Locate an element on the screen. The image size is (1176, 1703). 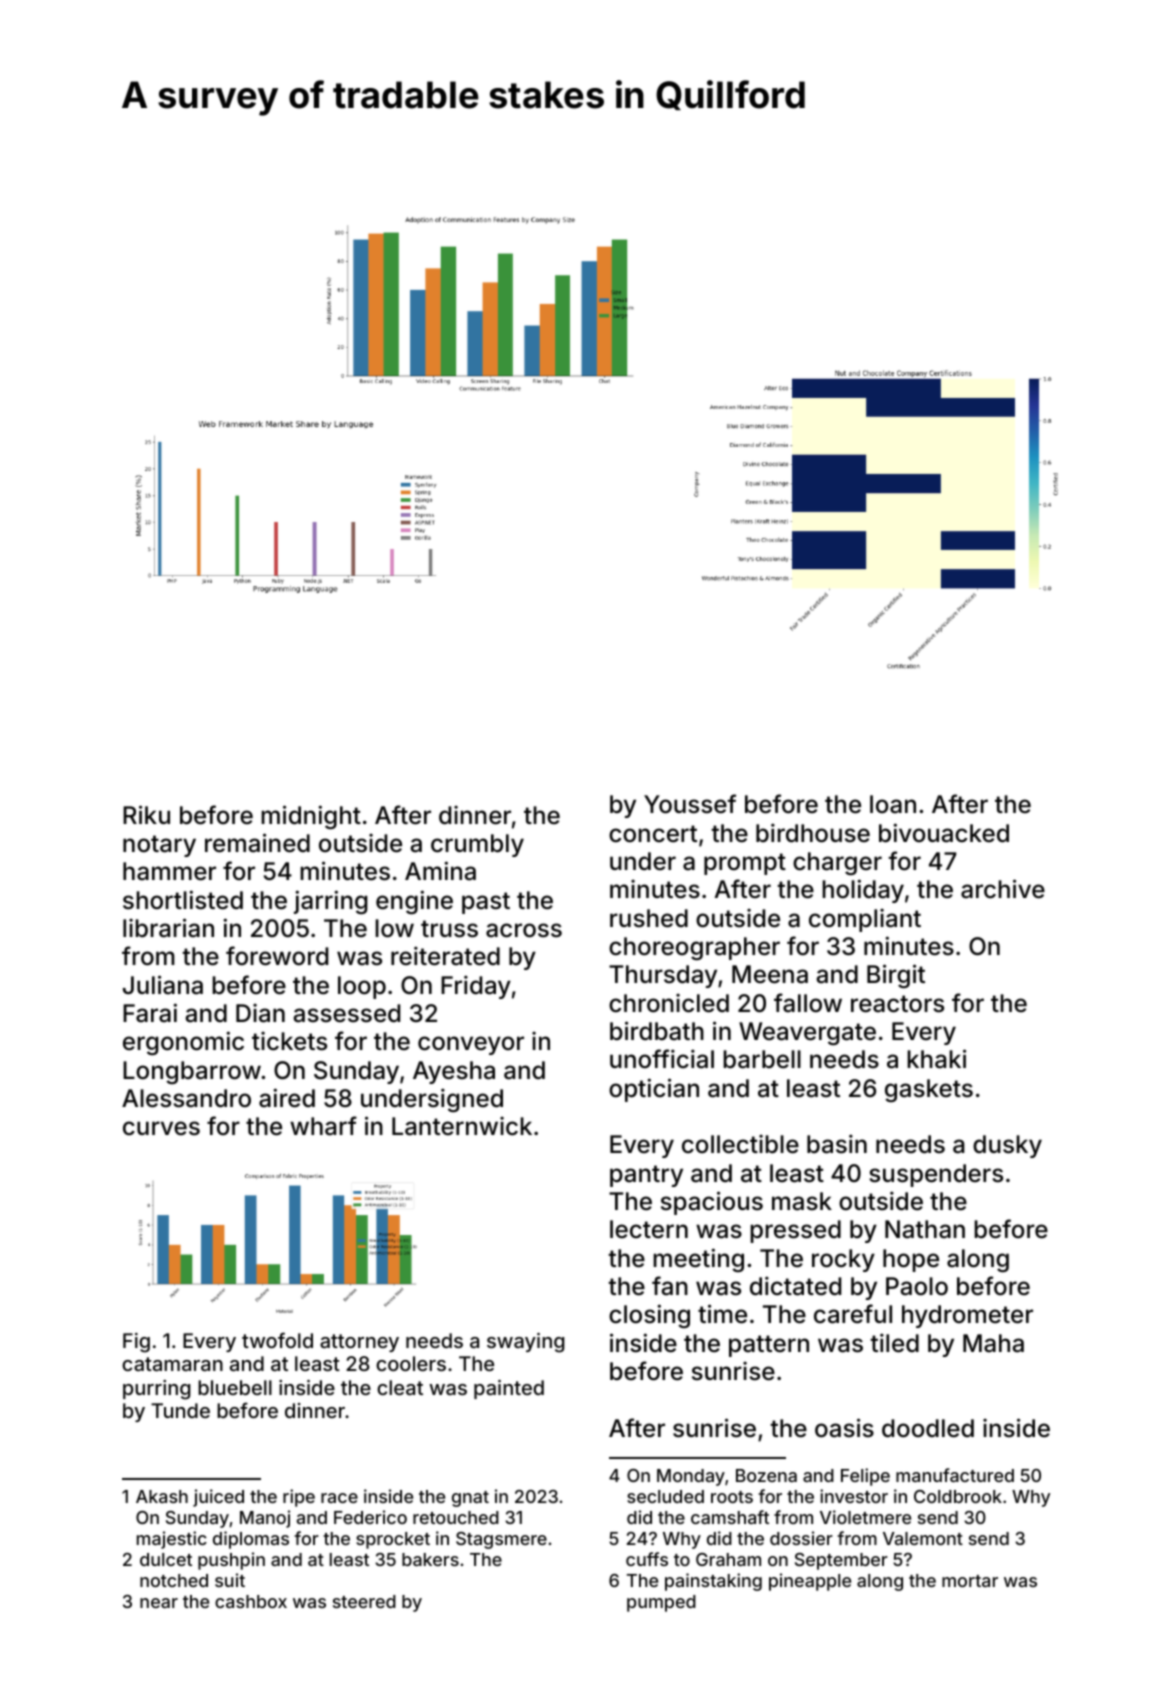
Ayesha is located at coordinates (454, 1072).
